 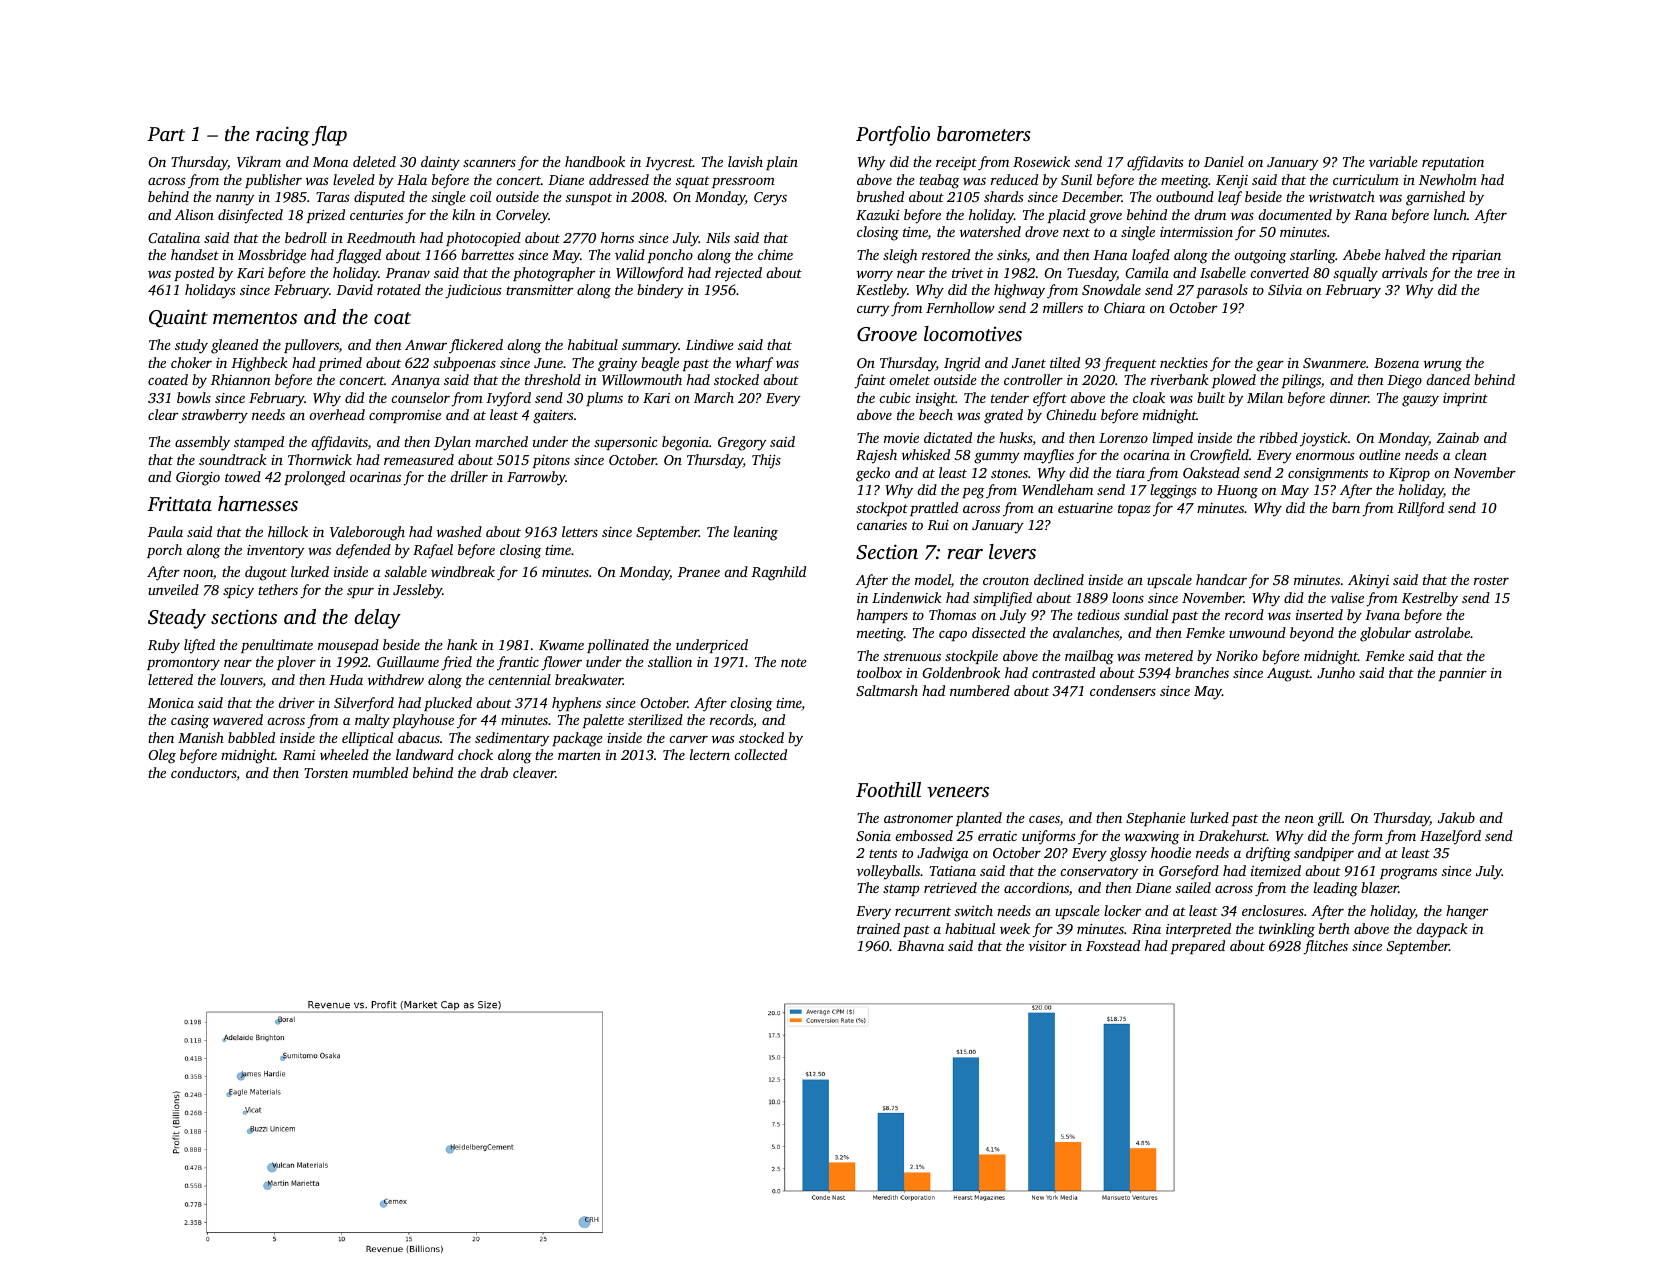 I want to click on branches, so click(x=1202, y=672).
